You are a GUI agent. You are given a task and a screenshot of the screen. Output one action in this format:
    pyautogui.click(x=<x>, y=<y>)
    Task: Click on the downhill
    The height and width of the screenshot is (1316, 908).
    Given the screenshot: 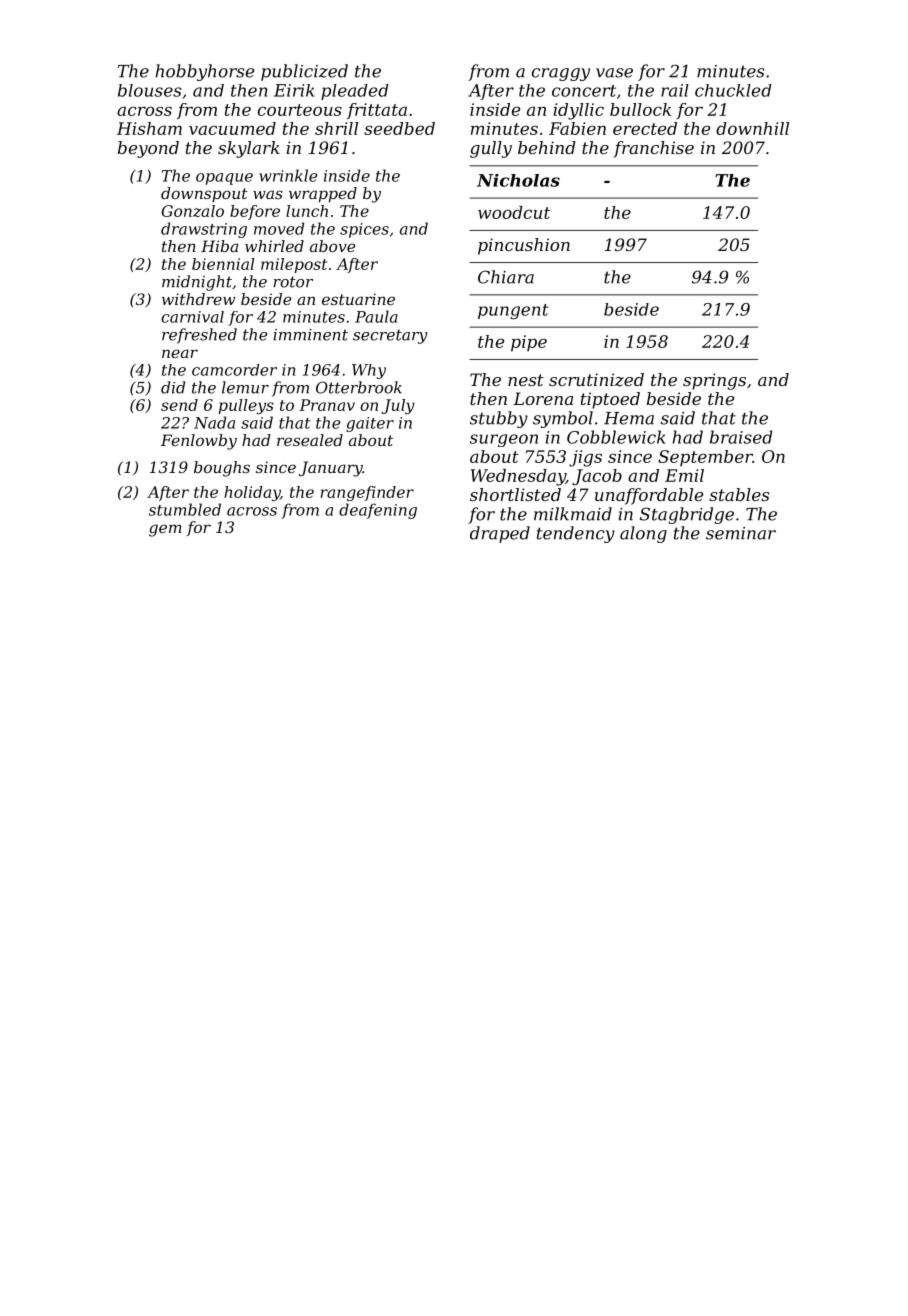 What is the action you would take?
    pyautogui.click(x=752, y=128)
